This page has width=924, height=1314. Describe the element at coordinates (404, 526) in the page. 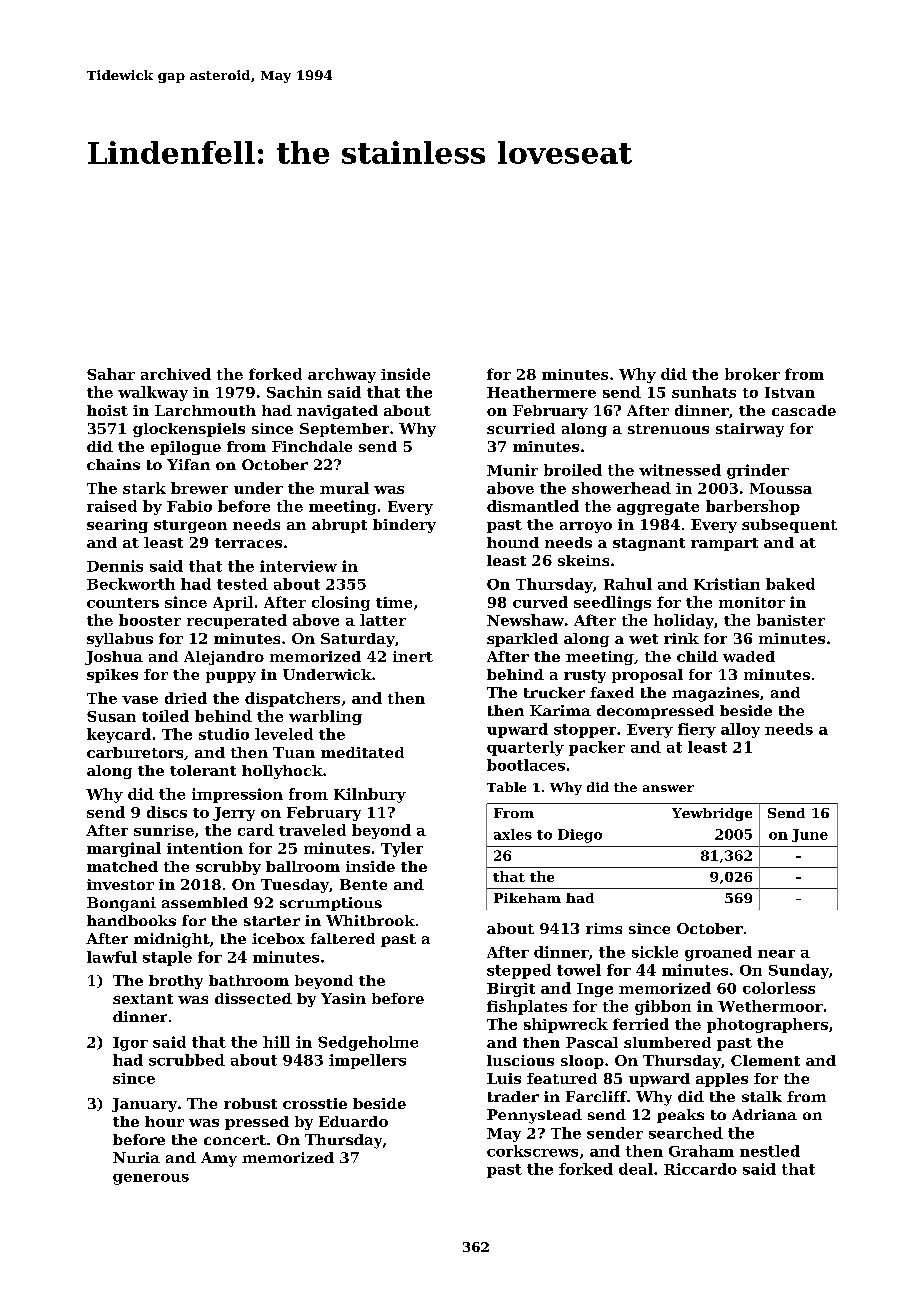

I see `bindery` at that location.
